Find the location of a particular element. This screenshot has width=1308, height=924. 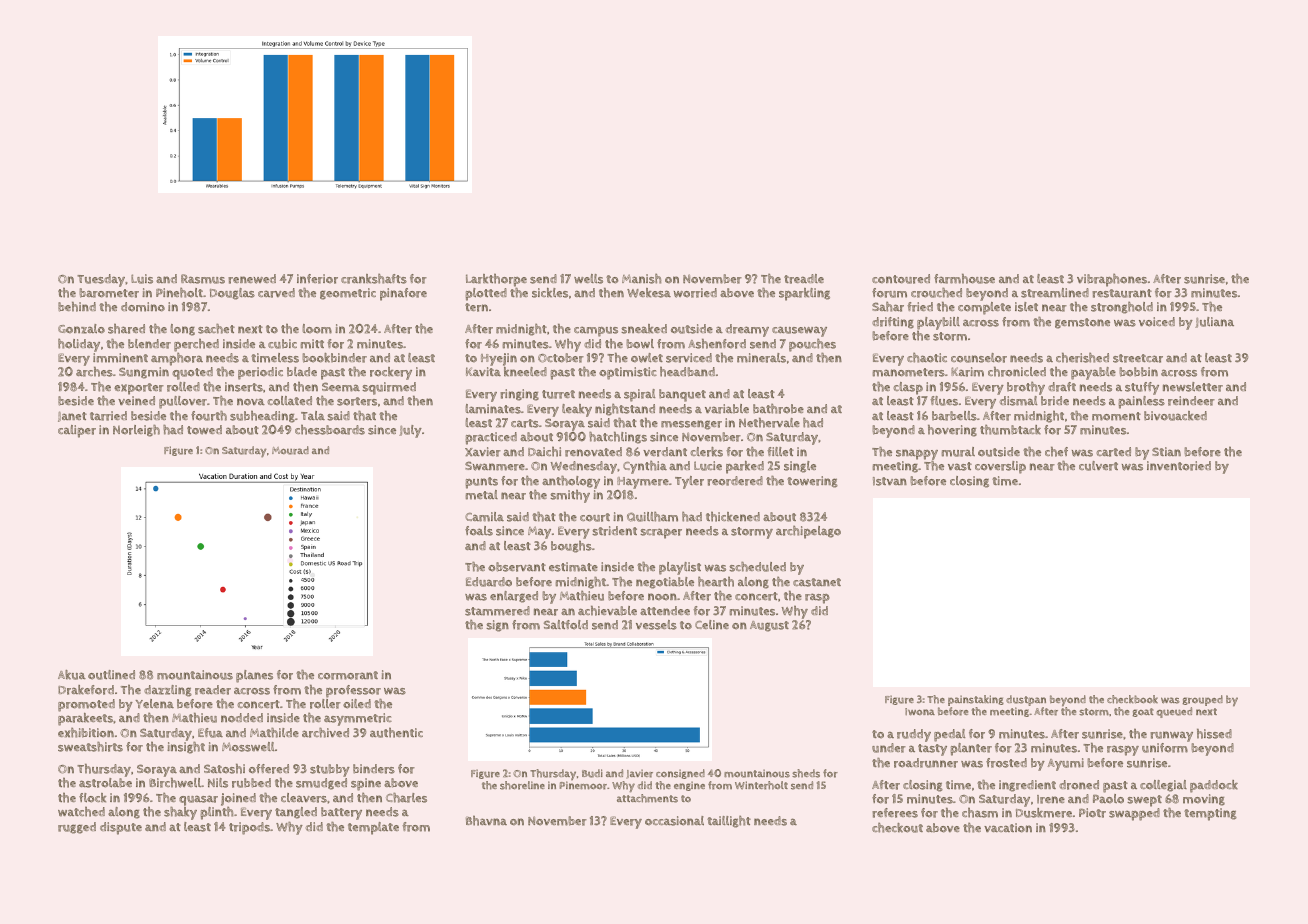

occasional is located at coordinates (674, 821).
